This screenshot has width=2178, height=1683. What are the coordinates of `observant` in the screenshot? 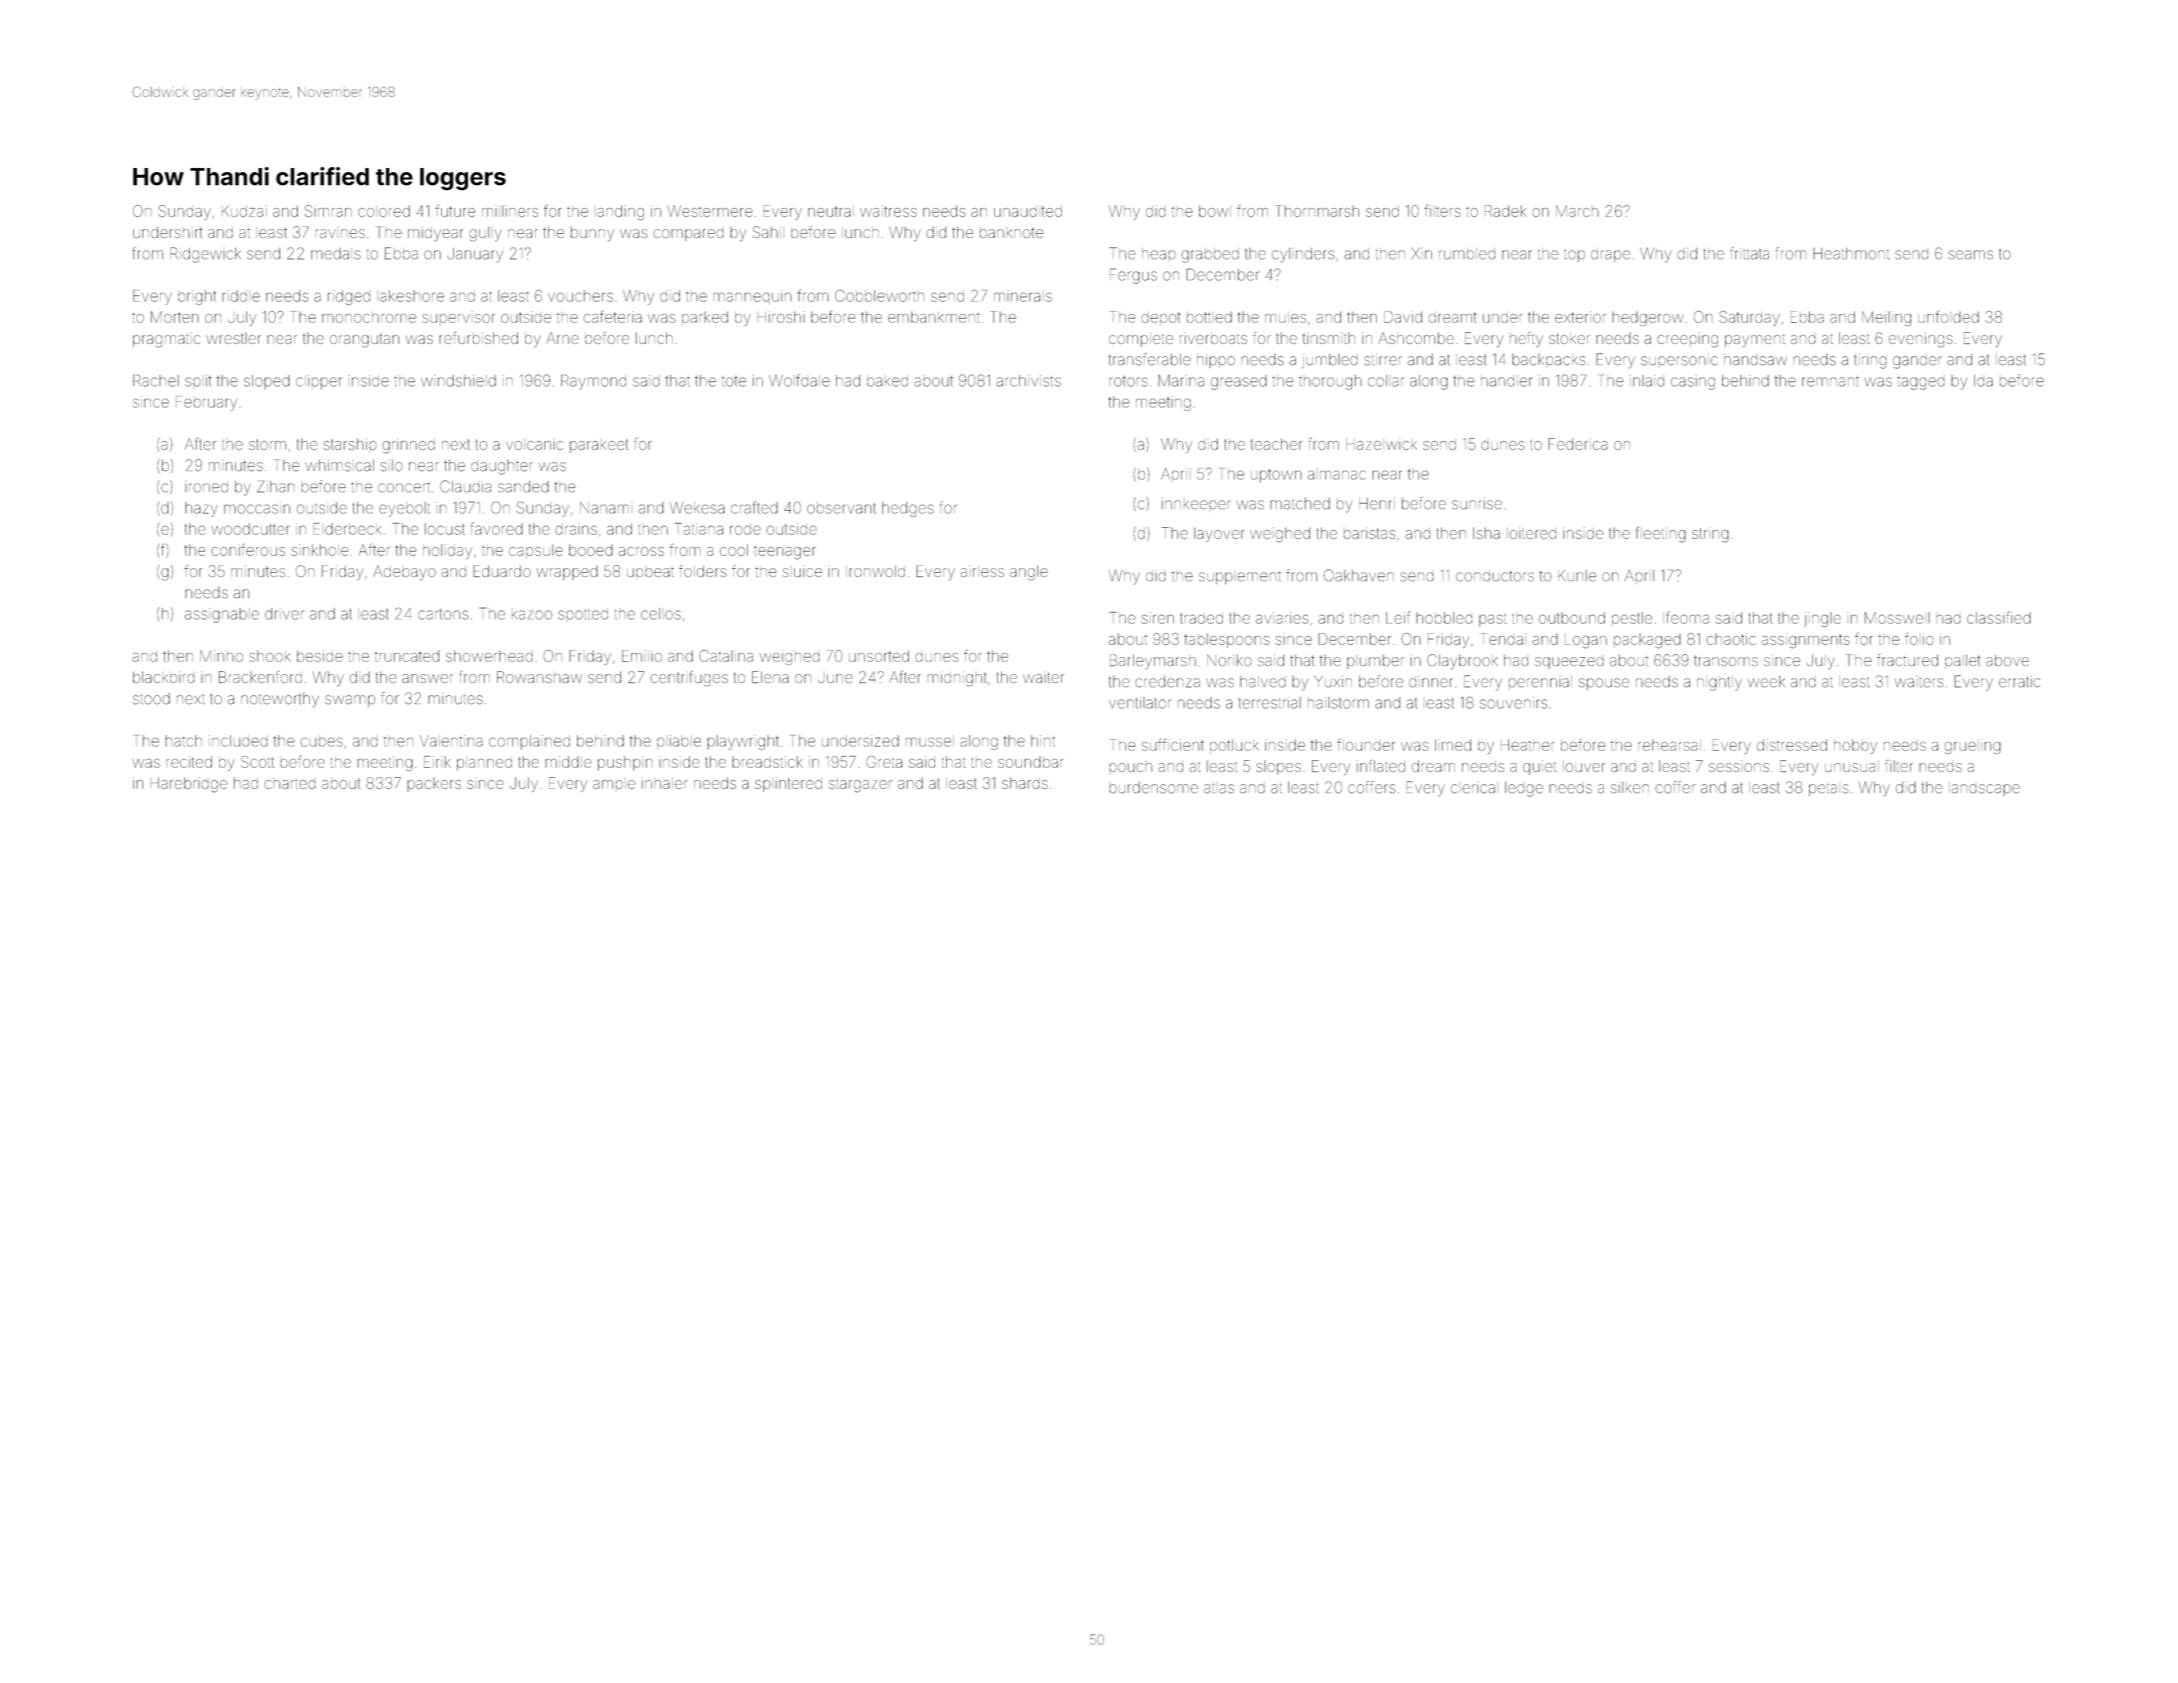 It's located at (841, 508).
